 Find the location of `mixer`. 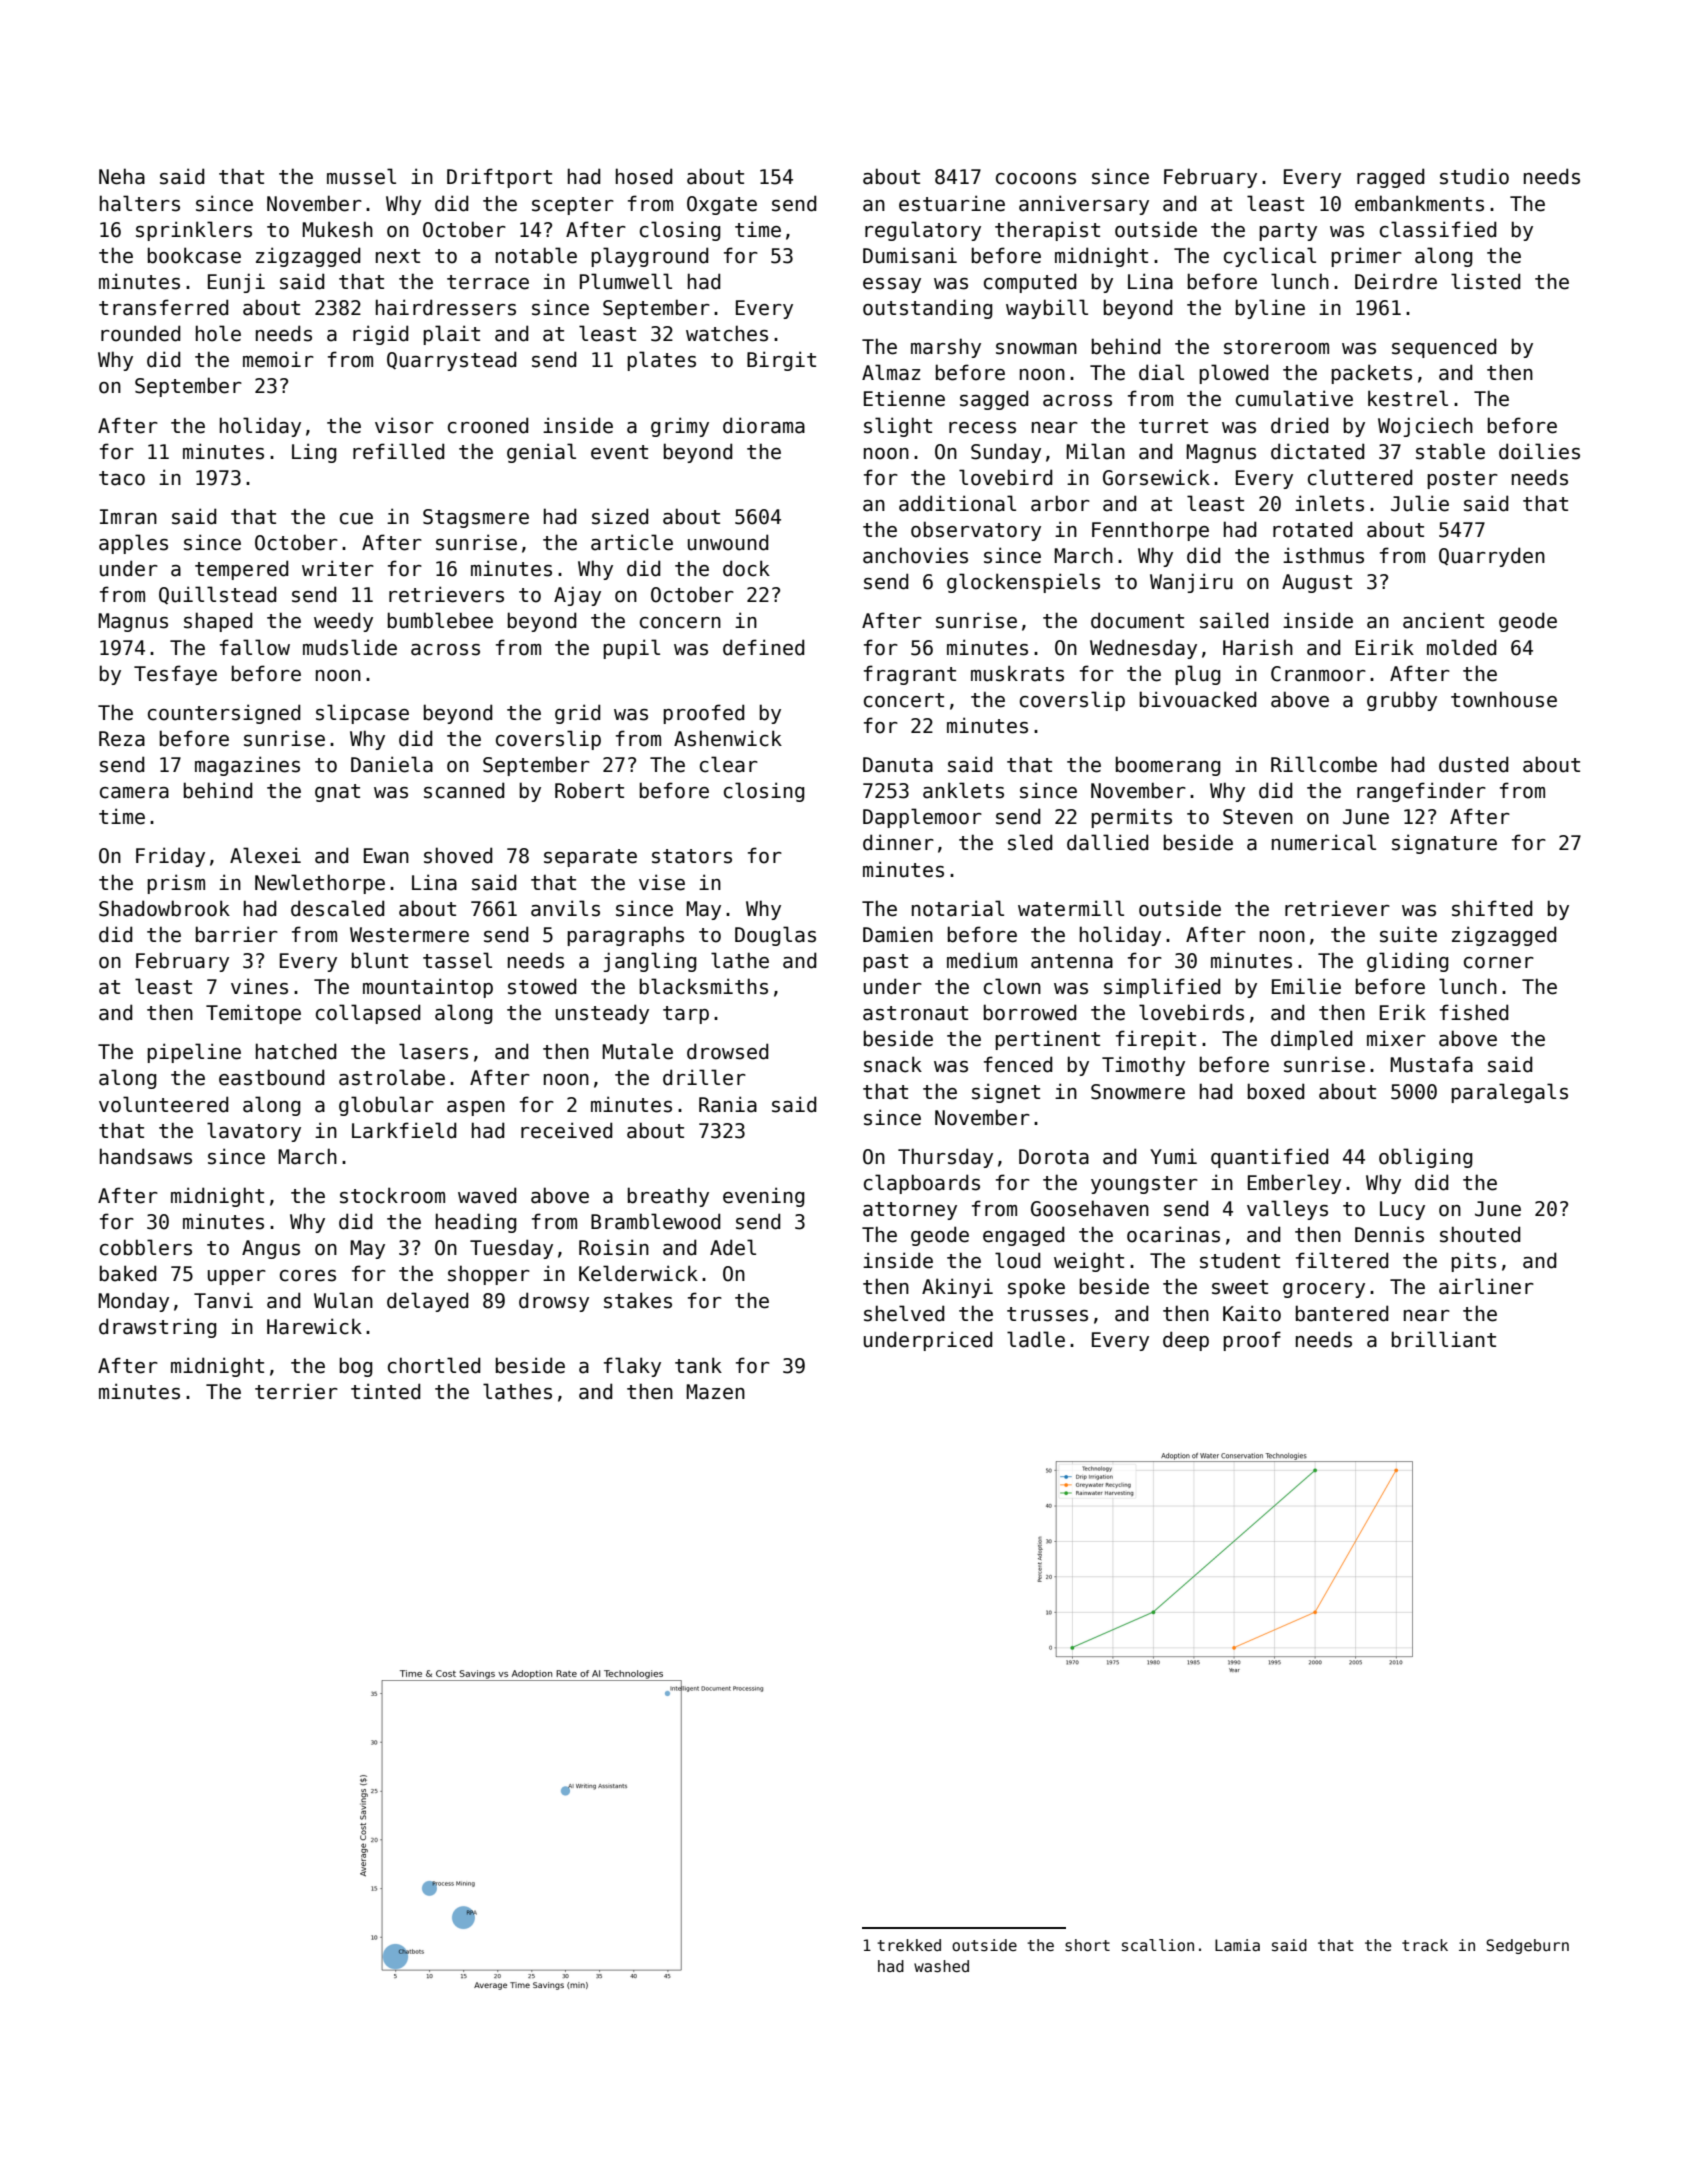

mixer is located at coordinates (1396, 1038).
